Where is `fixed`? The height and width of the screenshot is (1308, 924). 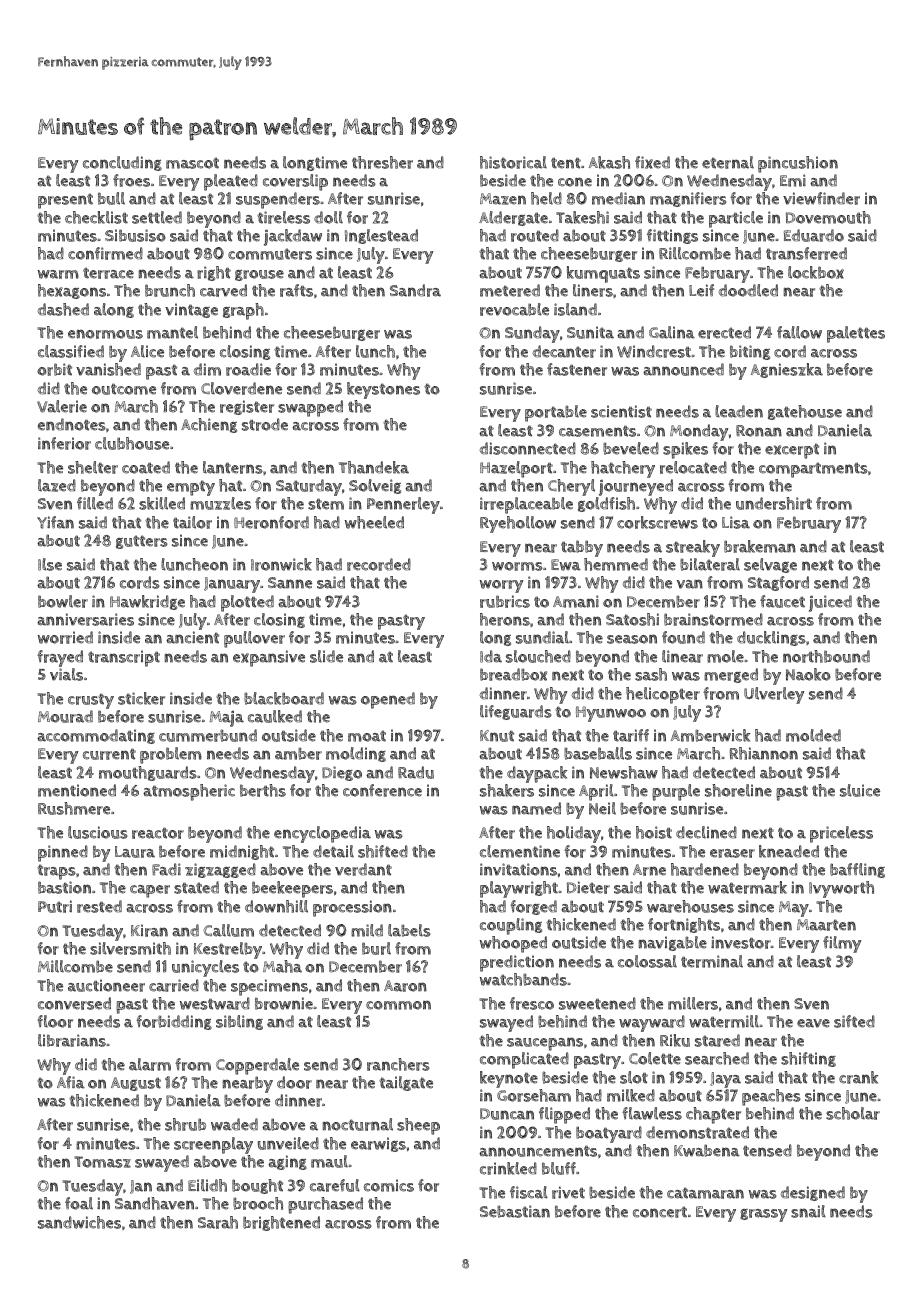 fixed is located at coordinates (652, 162).
